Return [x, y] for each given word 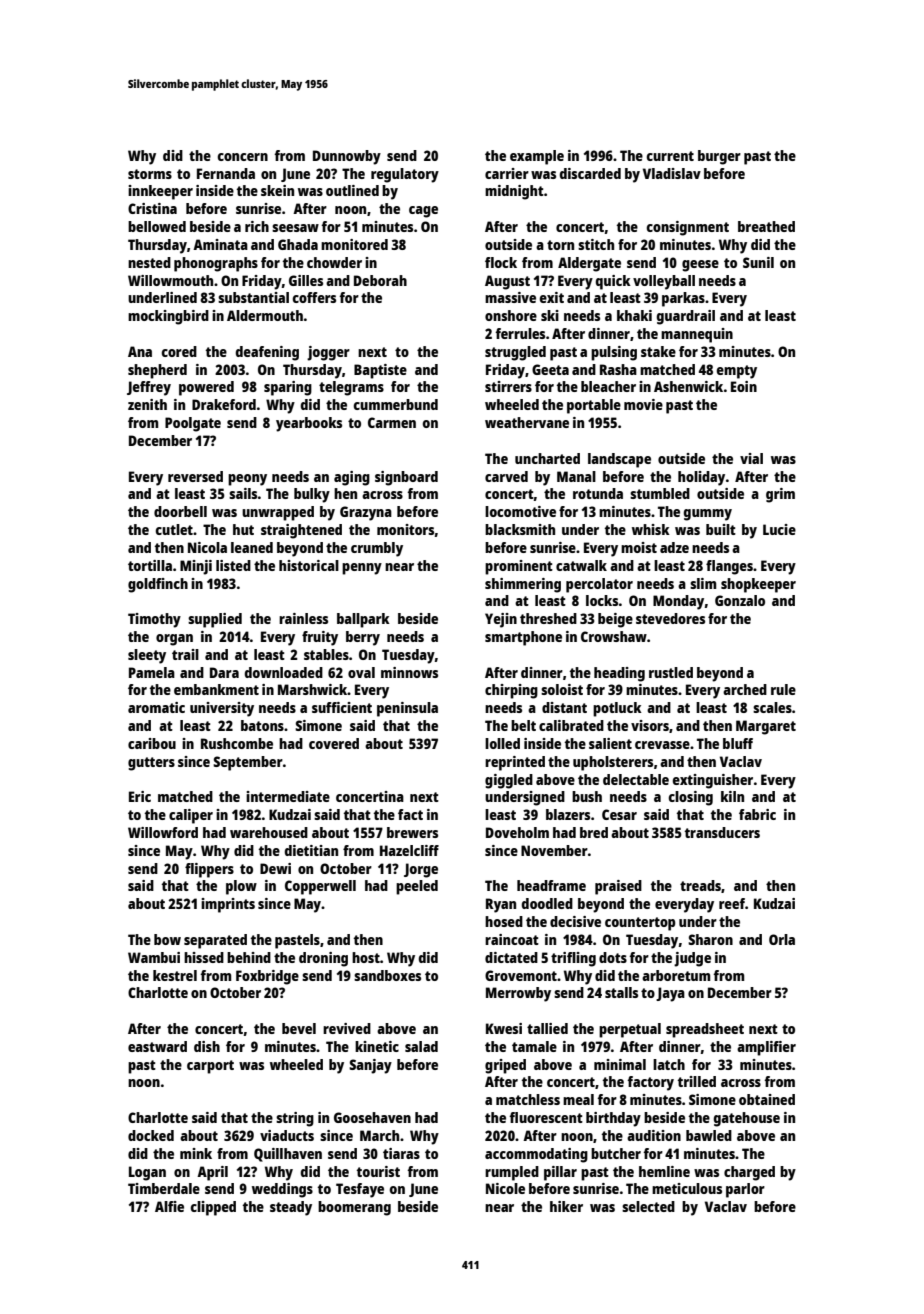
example [537, 157]
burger [719, 157]
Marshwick [313, 689]
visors [650, 725]
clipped [213, 1208]
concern [243, 157]
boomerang [354, 1208]
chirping [511, 691]
